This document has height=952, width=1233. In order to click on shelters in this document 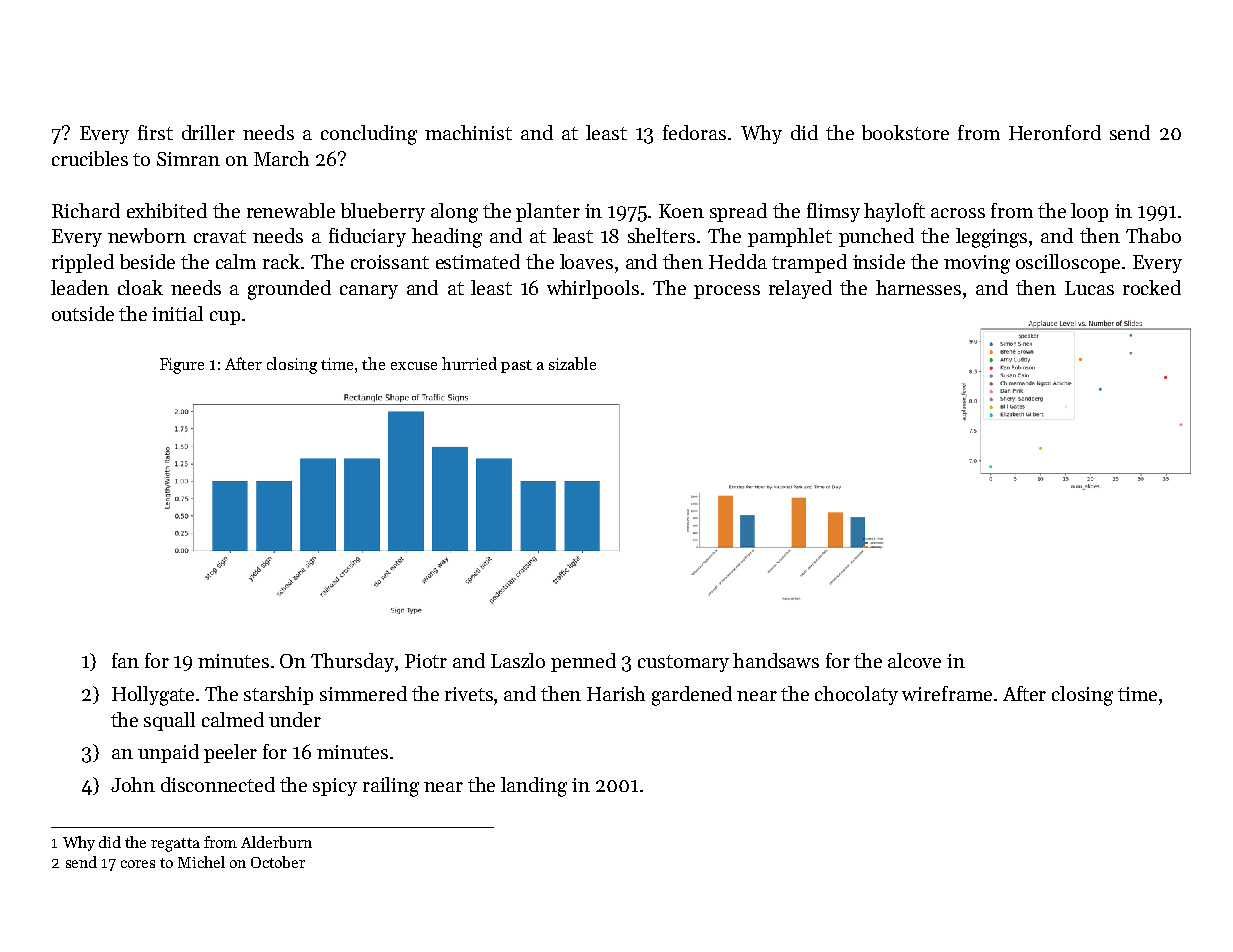, I will do `click(661, 235)`.
